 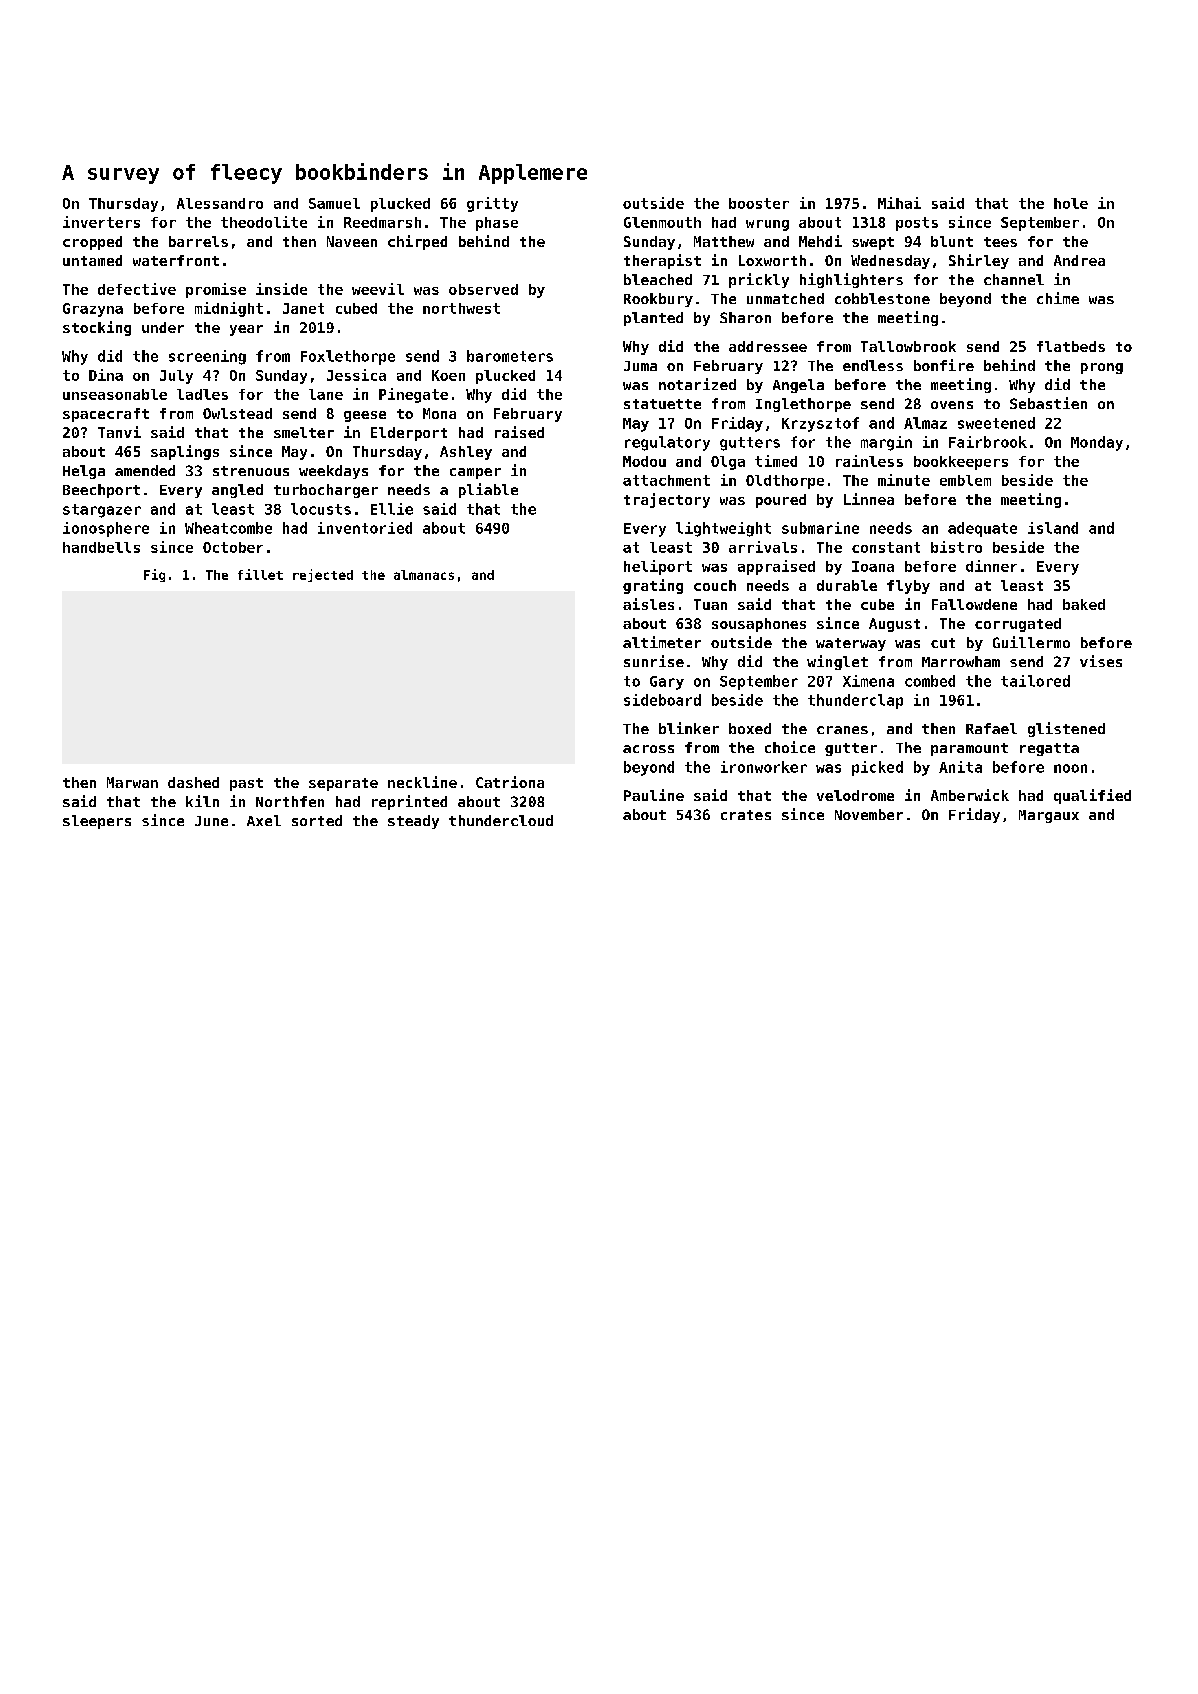 I want to click on booster, so click(x=759, y=203).
